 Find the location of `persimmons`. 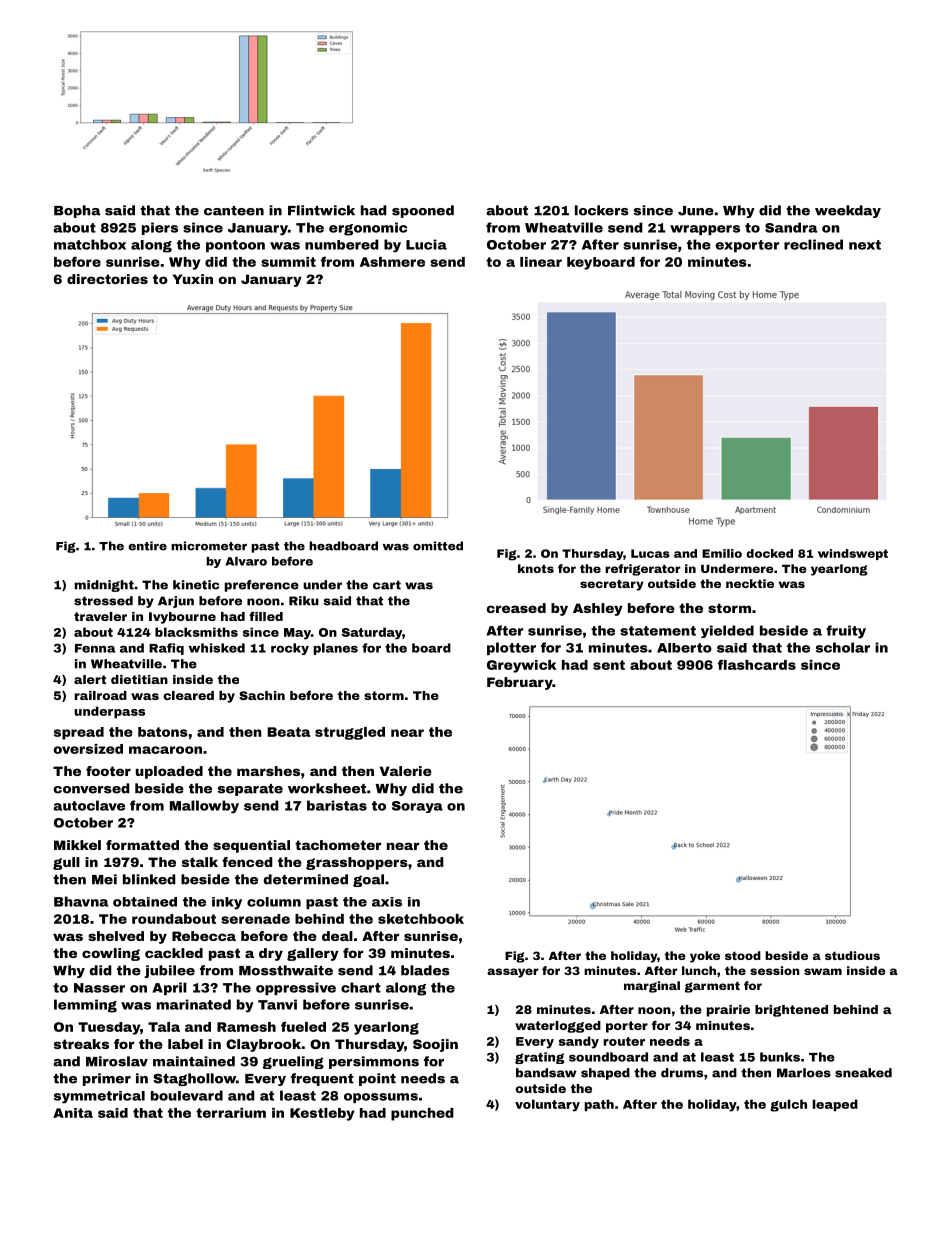

persimmons is located at coordinates (374, 1062).
